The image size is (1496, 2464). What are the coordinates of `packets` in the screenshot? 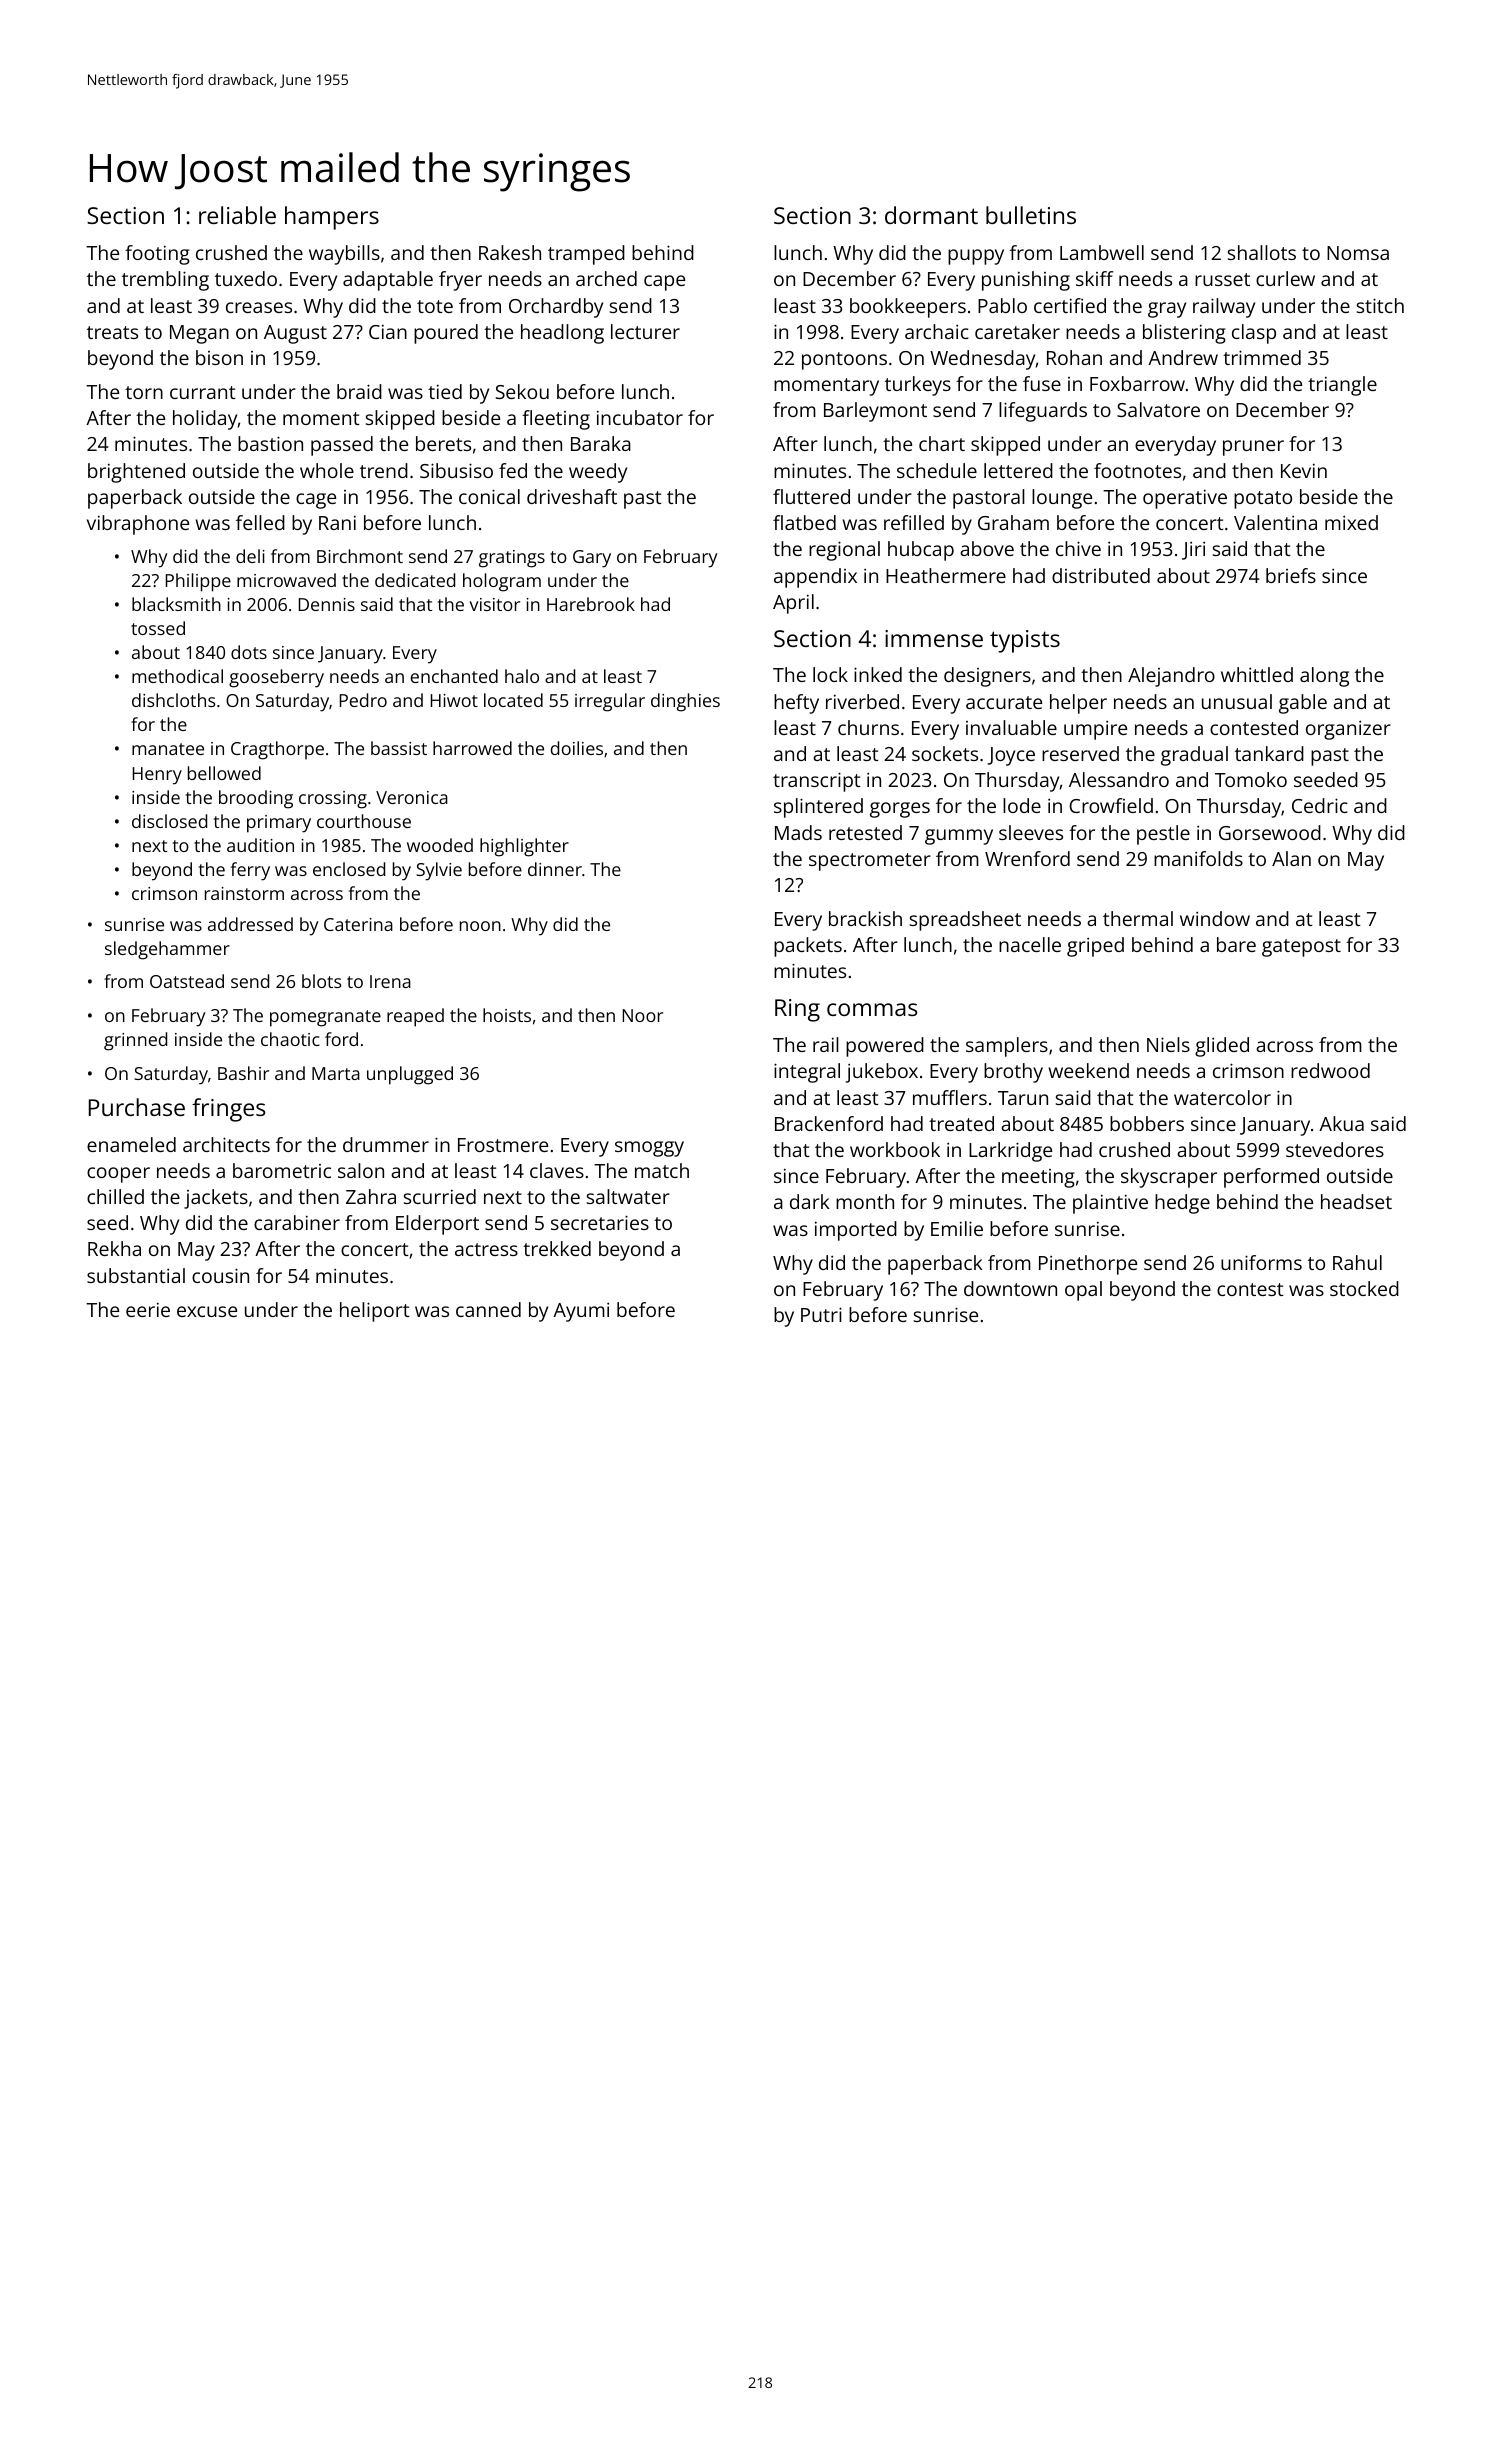 It's located at (808, 947).
